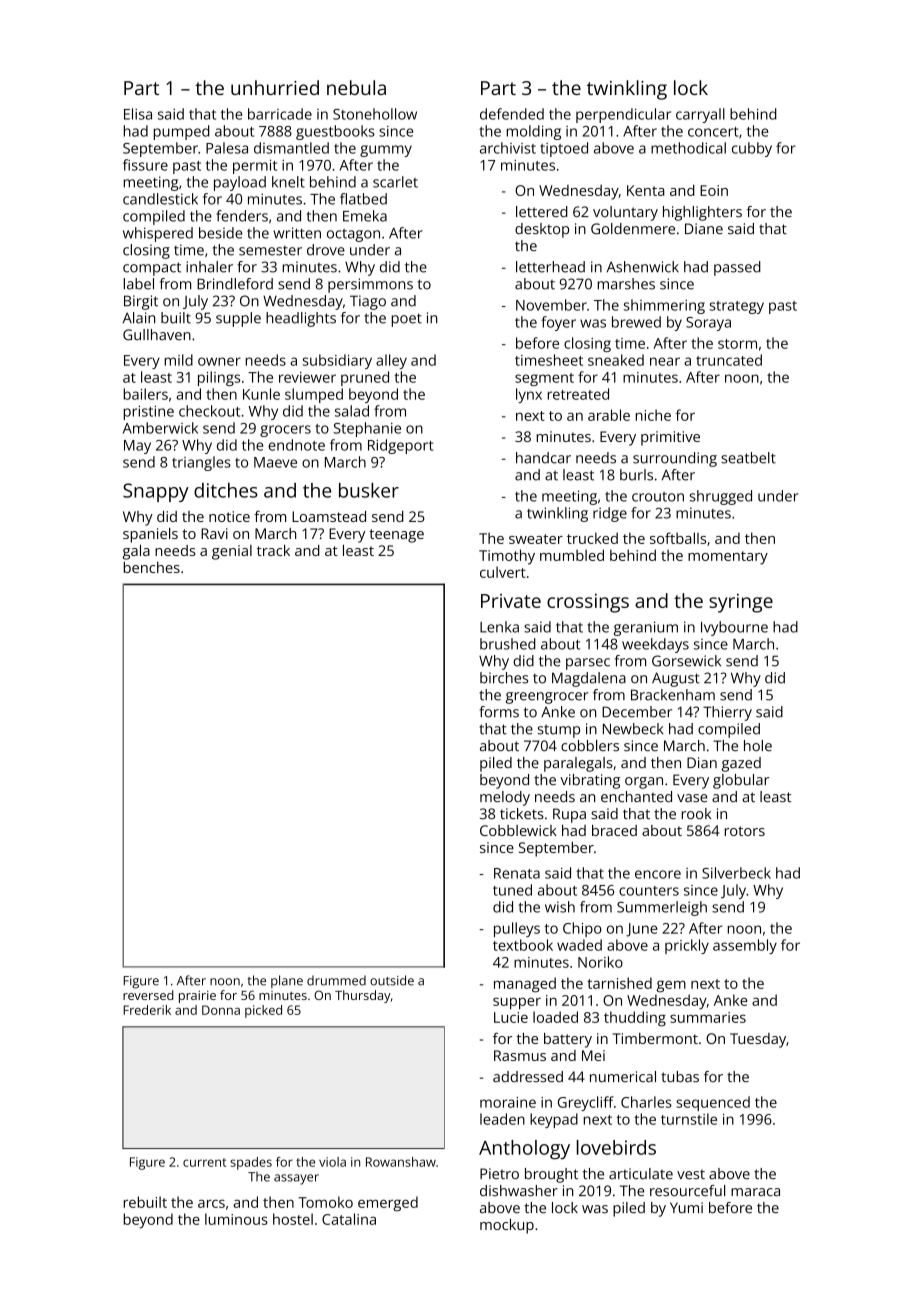  Describe the element at coordinates (369, 490) in the screenshot. I see `busker` at that location.
